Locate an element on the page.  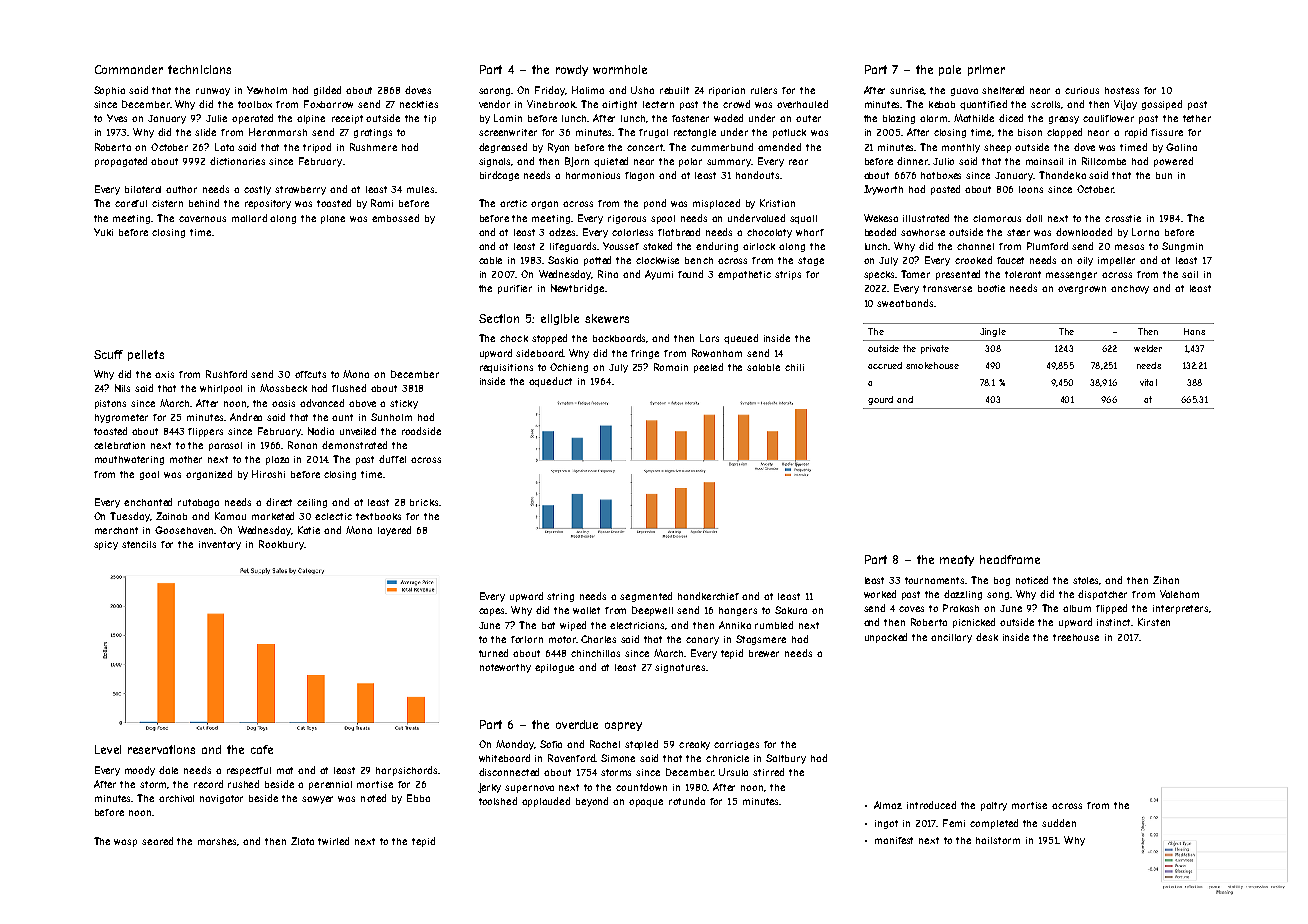
Commander is located at coordinates (129, 69).
